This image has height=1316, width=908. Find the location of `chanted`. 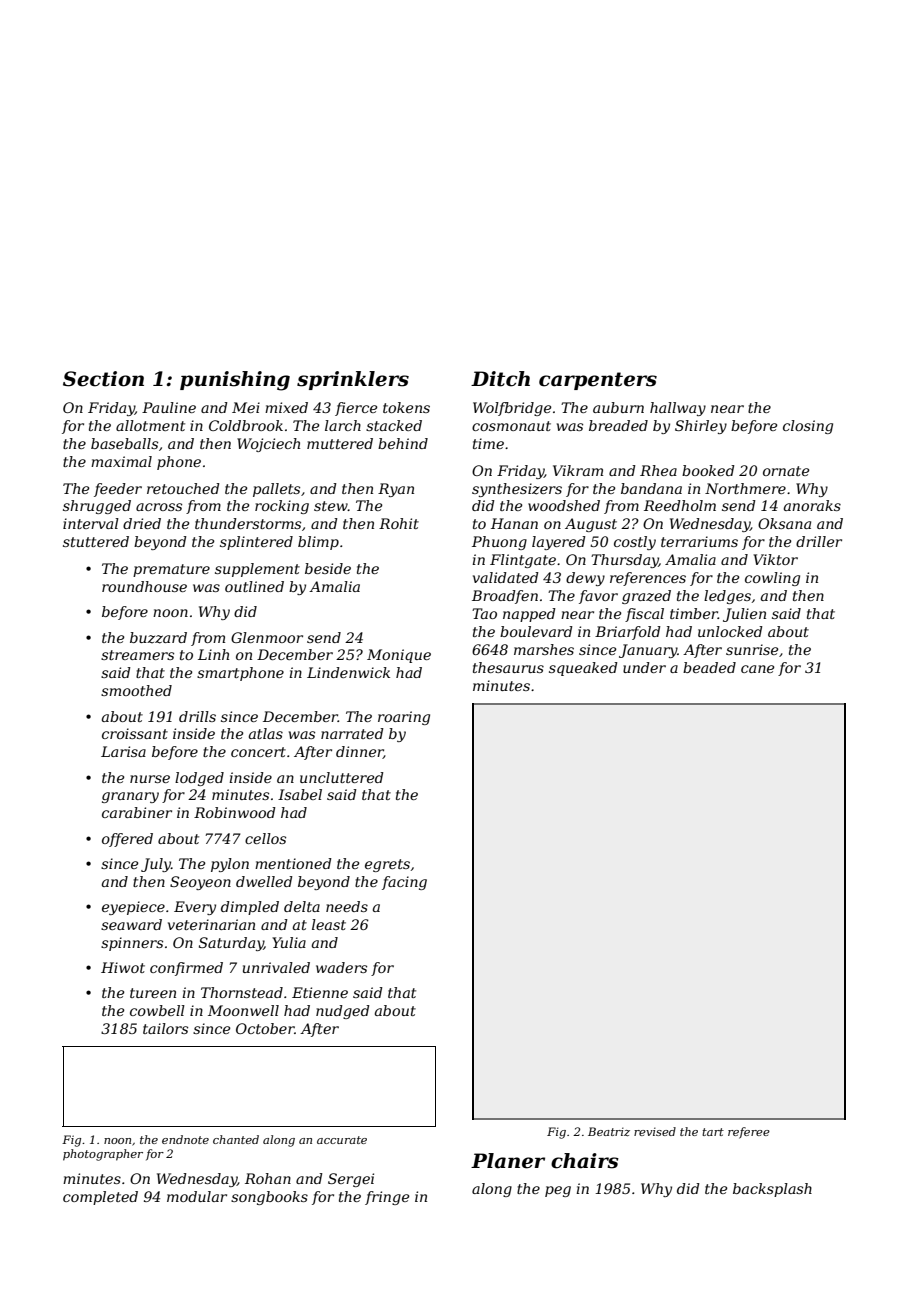

chanted is located at coordinates (236, 1139).
